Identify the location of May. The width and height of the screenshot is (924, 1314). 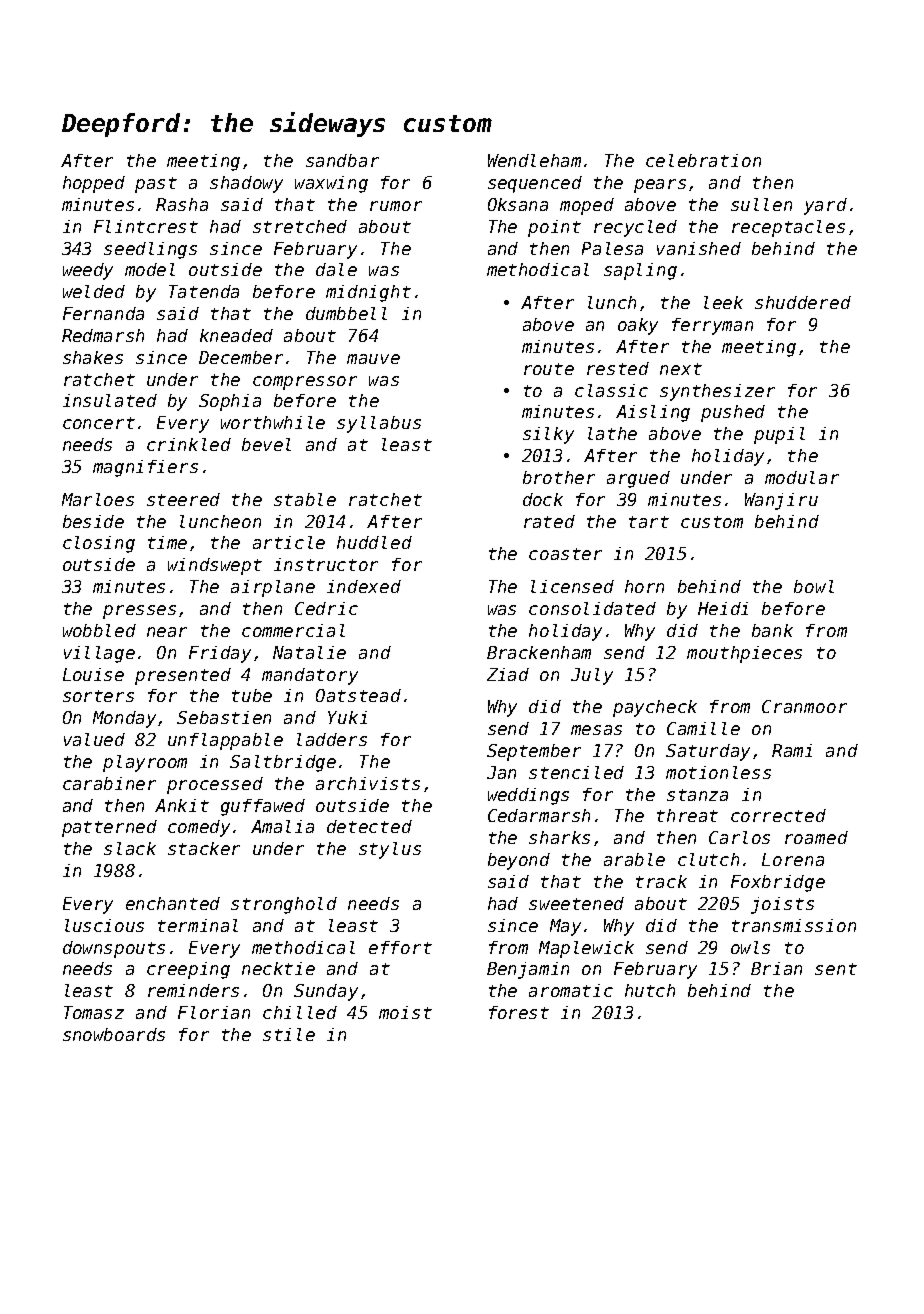
(565, 927).
